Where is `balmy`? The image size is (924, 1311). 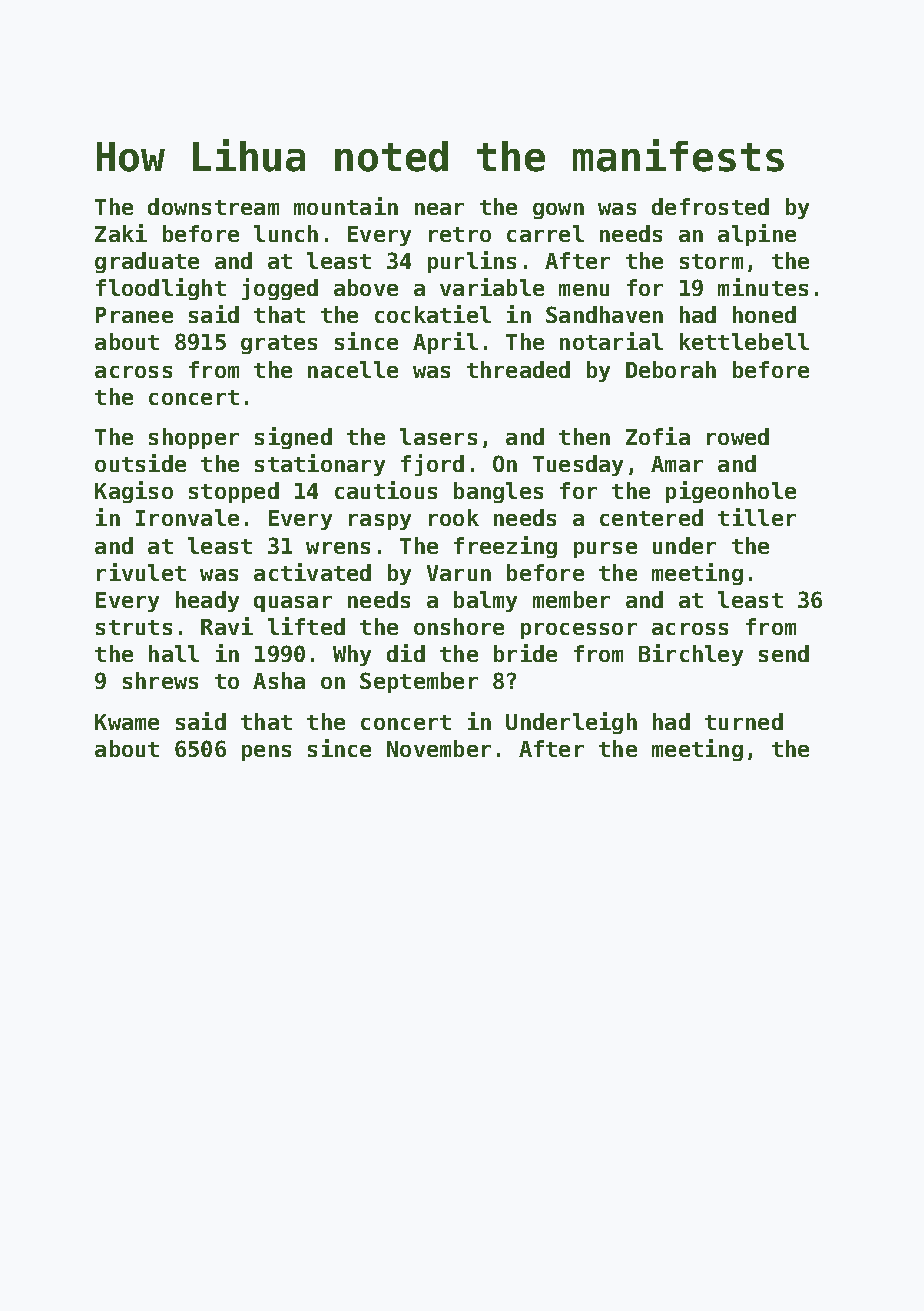
balmy is located at coordinates (485, 601).
